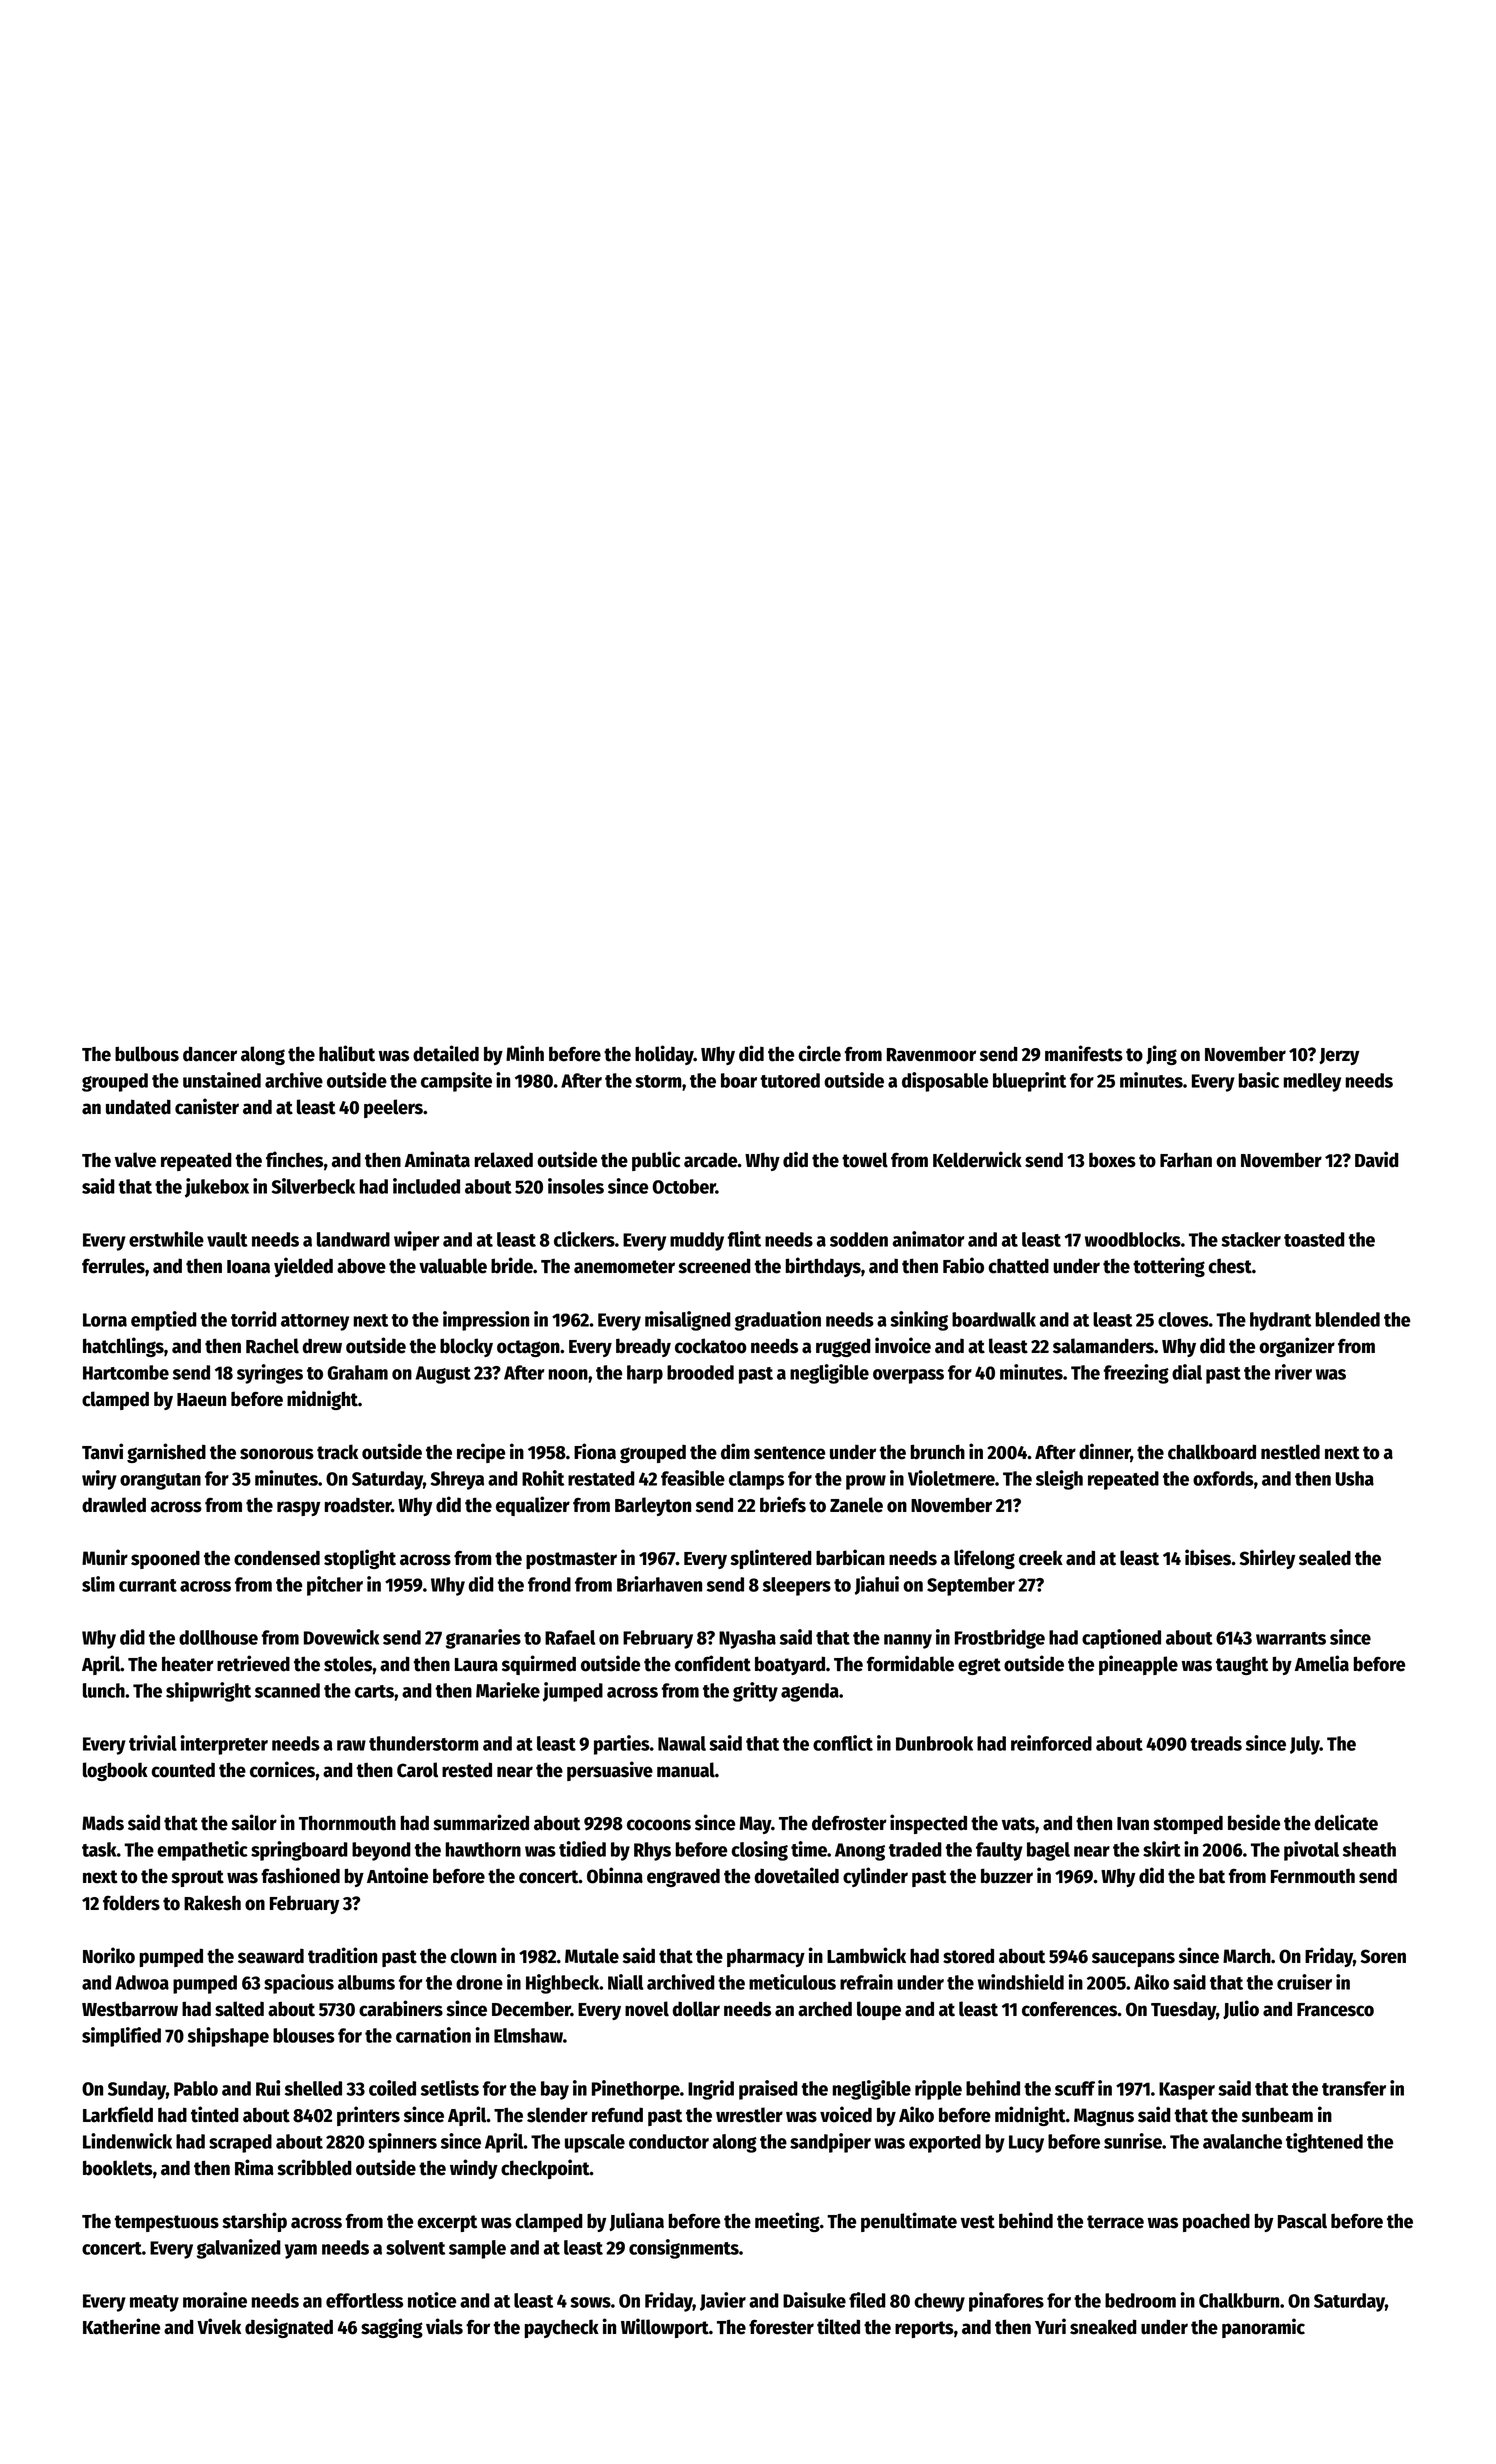  What do you see at coordinates (1322, 1663) in the screenshot?
I see `Amelia` at bounding box center [1322, 1663].
